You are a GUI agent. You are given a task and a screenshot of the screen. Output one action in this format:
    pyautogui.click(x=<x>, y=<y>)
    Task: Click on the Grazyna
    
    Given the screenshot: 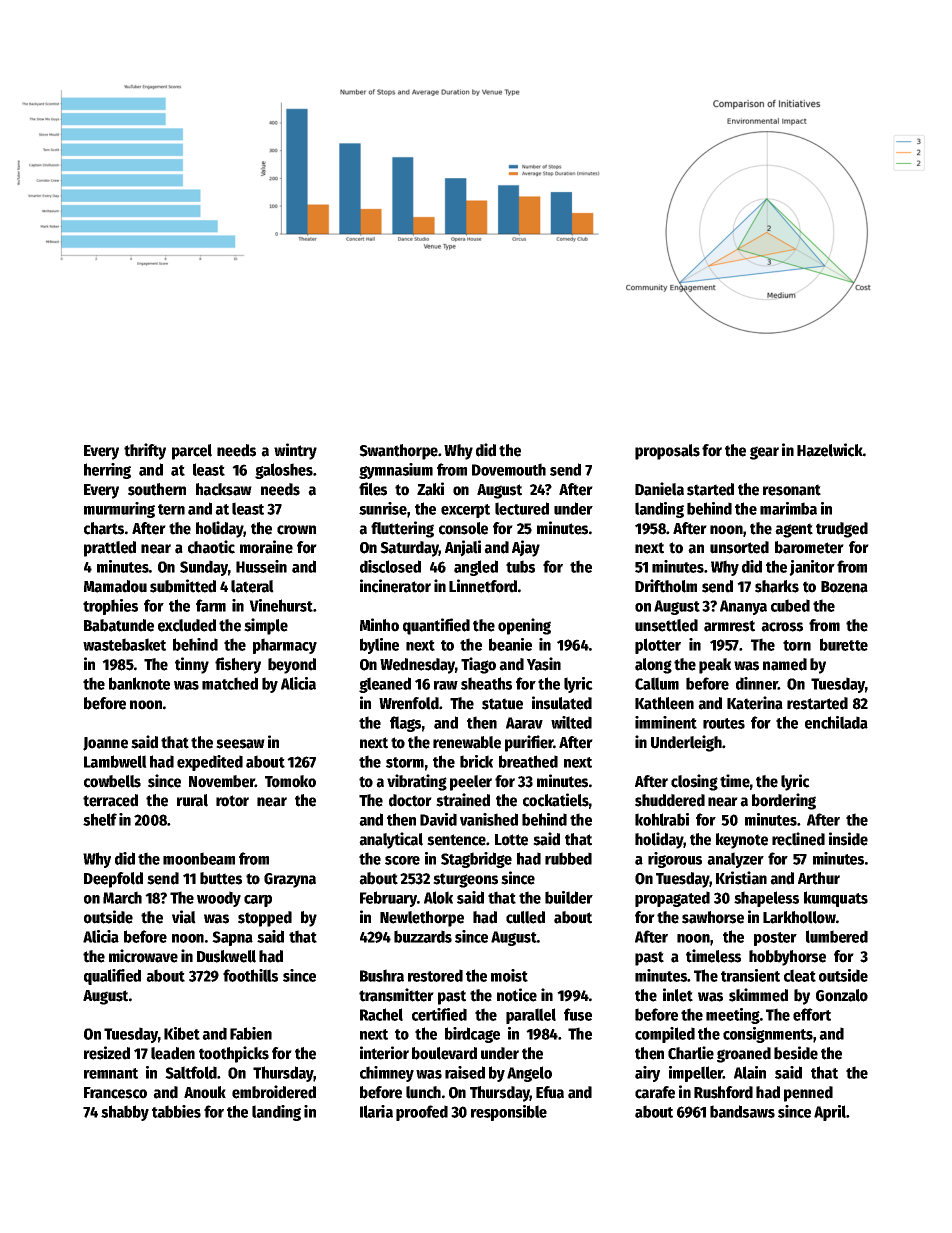 What is the action you would take?
    pyautogui.click(x=290, y=880)
